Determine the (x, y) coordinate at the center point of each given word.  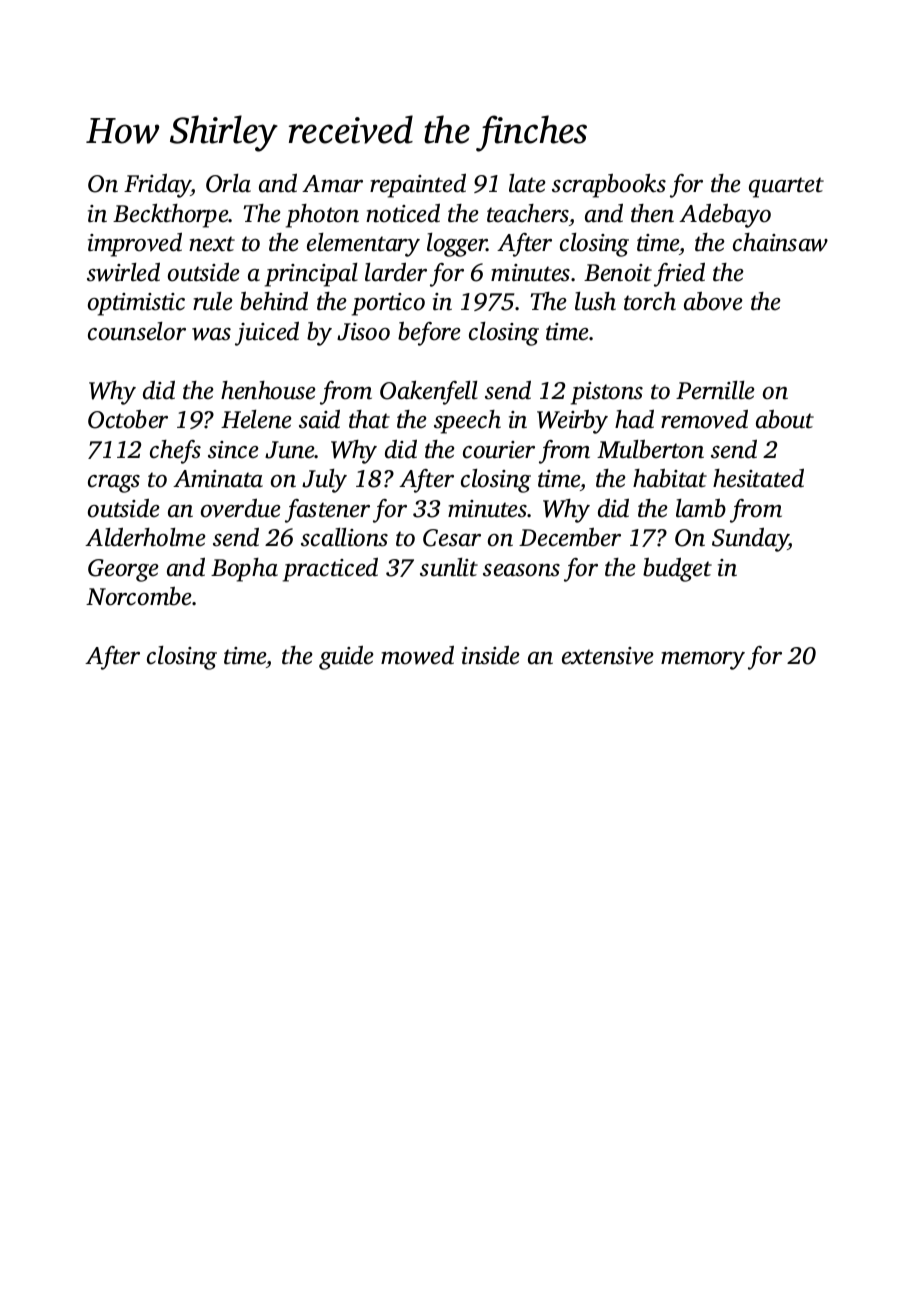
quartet (786, 187)
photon (322, 216)
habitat (670, 478)
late (527, 183)
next (212, 244)
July (324, 481)
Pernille (715, 390)
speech (467, 422)
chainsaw (780, 242)
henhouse (268, 390)
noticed (403, 213)
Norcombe (139, 596)
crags (114, 484)
